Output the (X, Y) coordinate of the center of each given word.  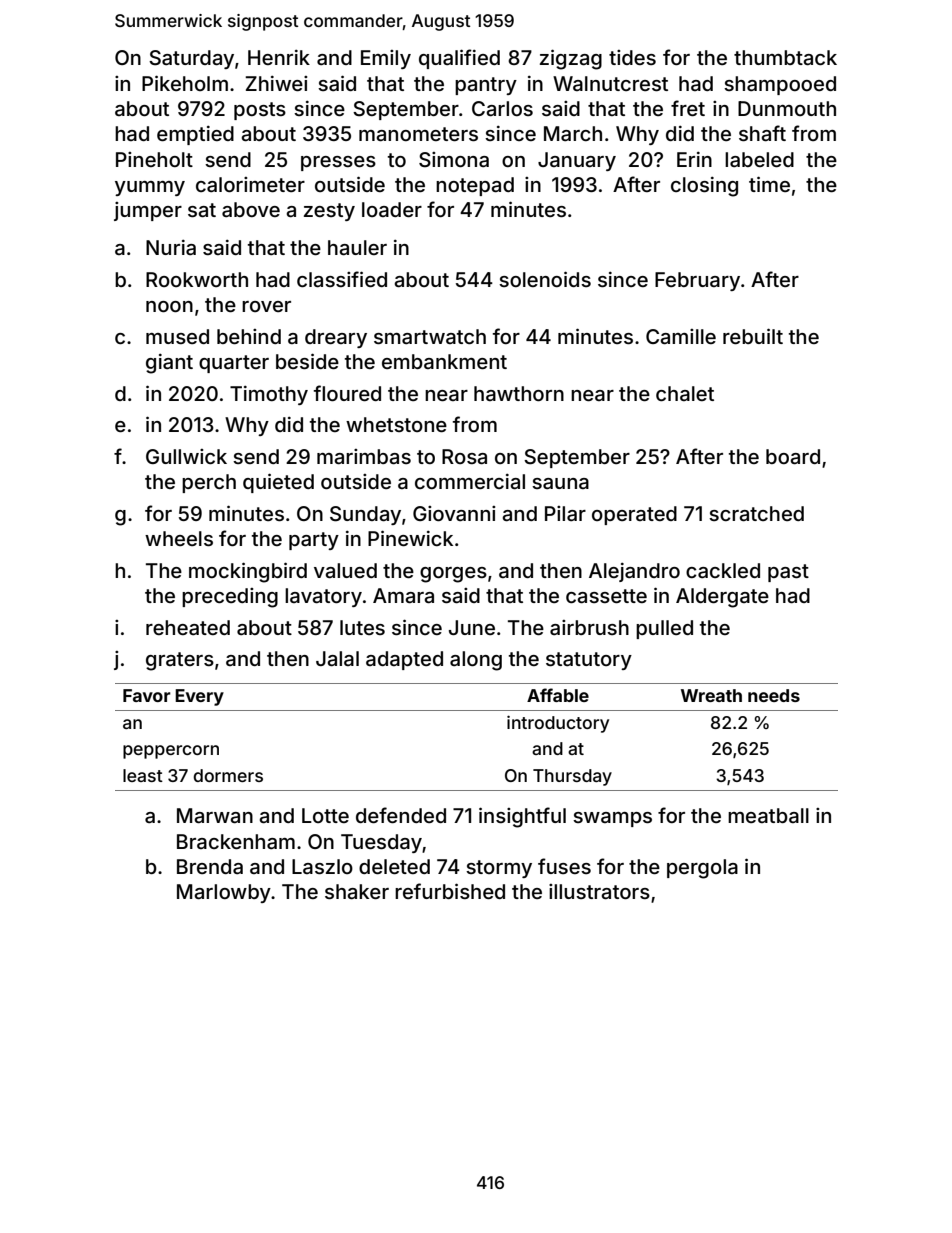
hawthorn (519, 393)
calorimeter (250, 184)
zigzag (571, 59)
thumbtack (785, 57)
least (143, 775)
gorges (453, 575)
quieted (278, 483)
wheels (179, 538)
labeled (759, 159)
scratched (756, 513)
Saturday (191, 59)
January (577, 161)
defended (401, 815)
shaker (357, 891)
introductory (558, 724)
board (793, 456)
